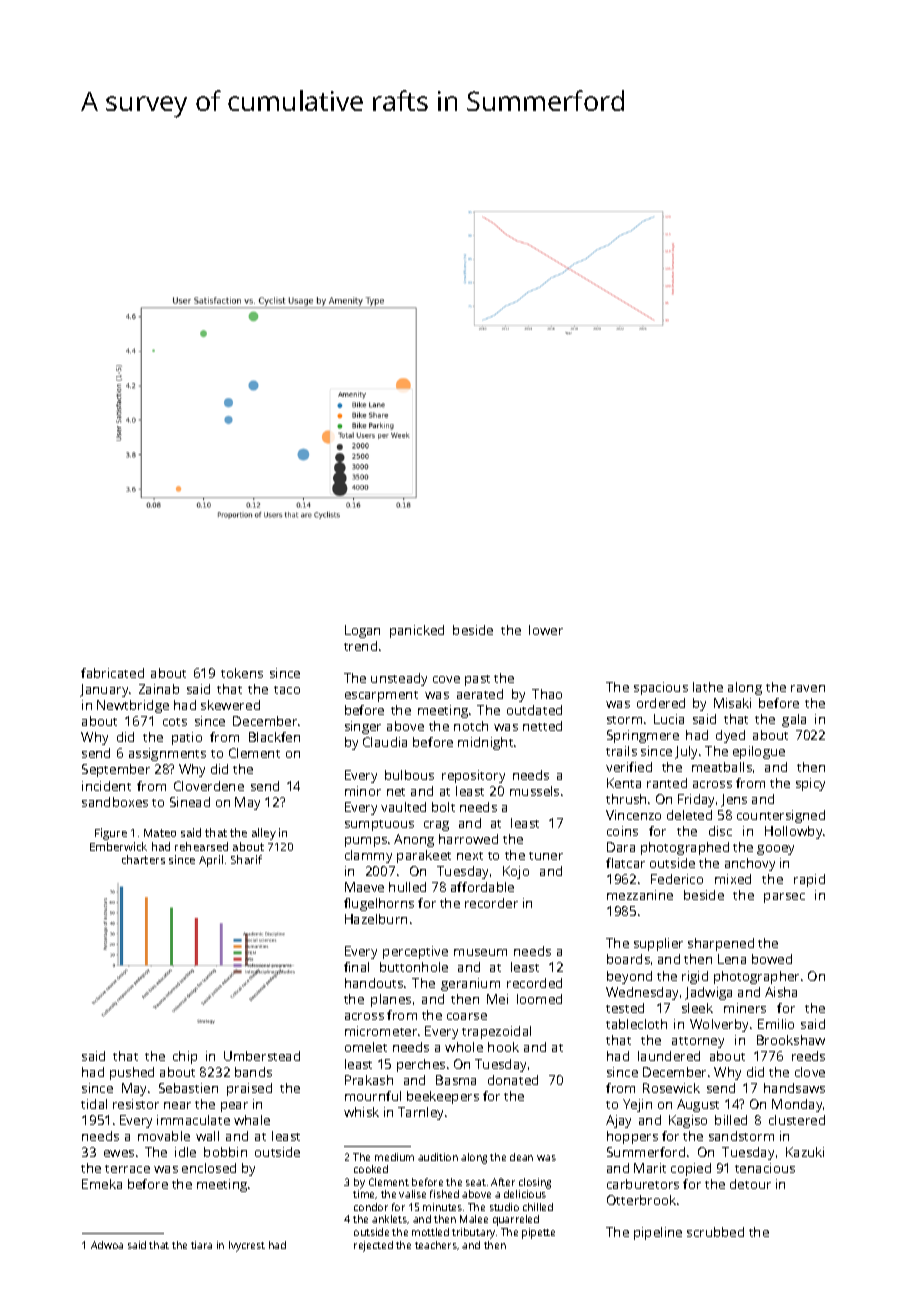 The width and height of the screenshot is (908, 1316). I want to click on bolt, so click(443, 807).
